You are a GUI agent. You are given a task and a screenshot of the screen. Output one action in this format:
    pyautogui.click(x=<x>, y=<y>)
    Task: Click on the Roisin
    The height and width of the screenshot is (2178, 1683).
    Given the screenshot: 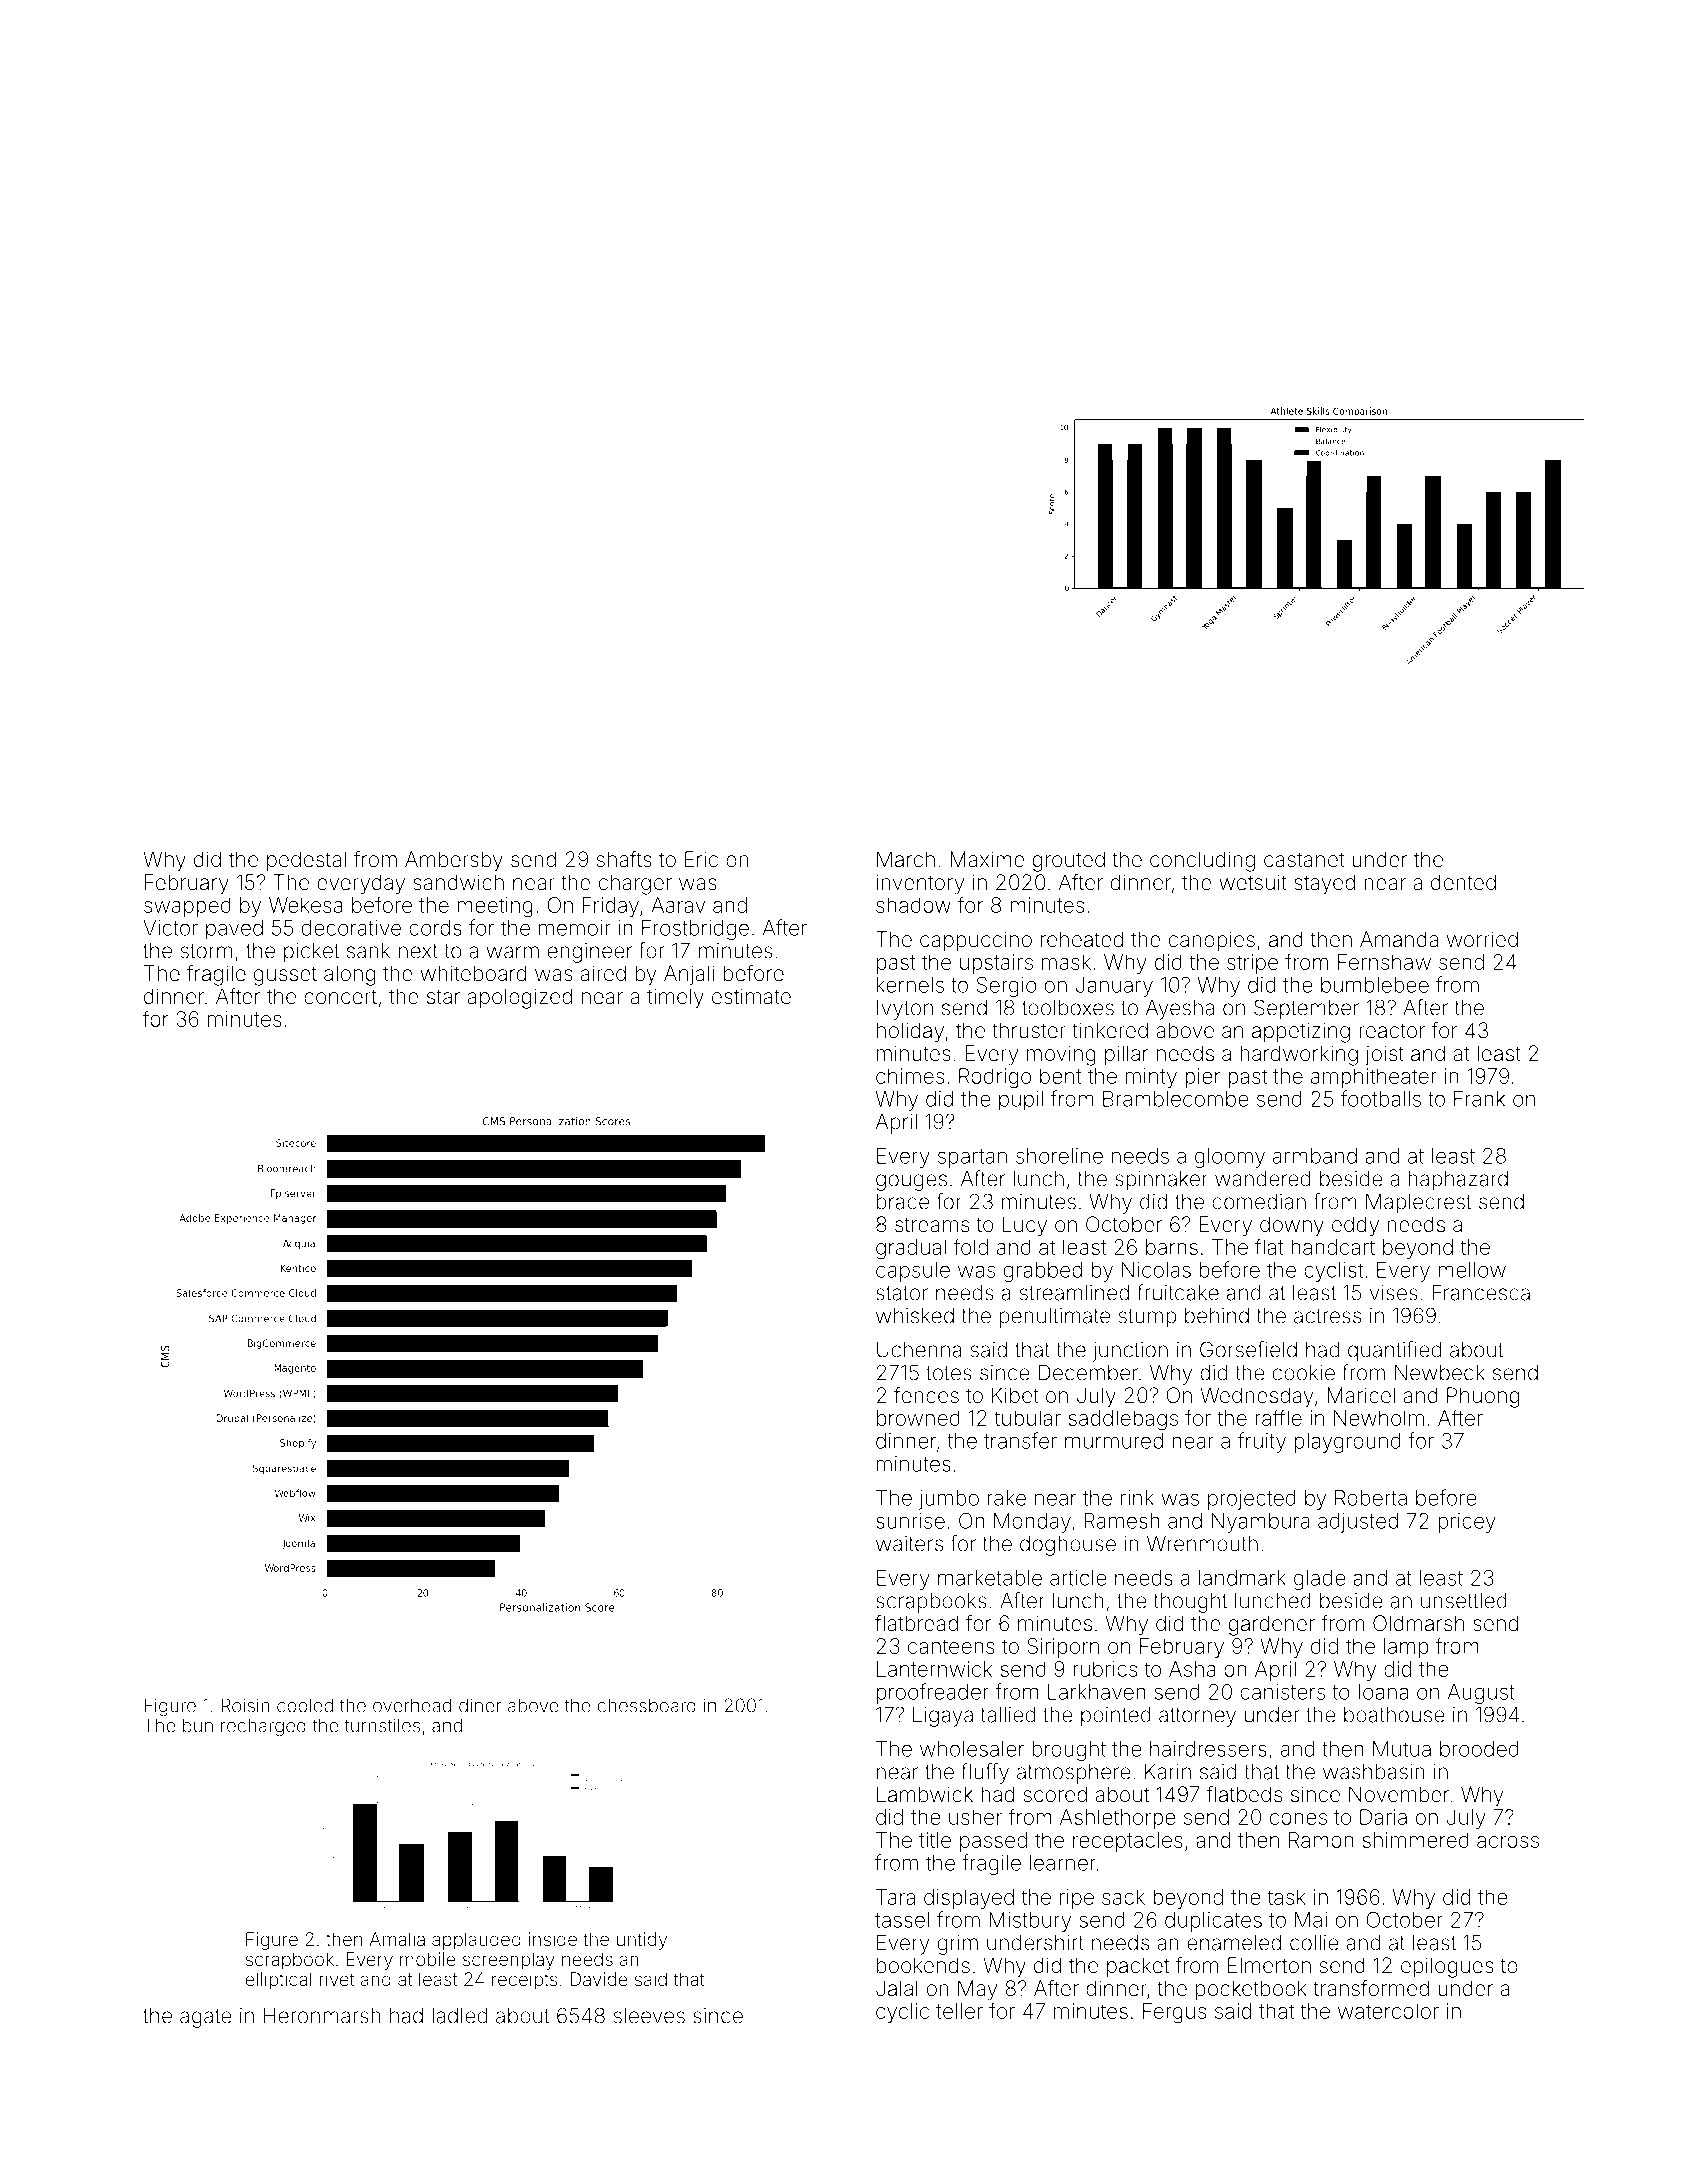 What is the action you would take?
    pyautogui.click(x=245, y=1705)
